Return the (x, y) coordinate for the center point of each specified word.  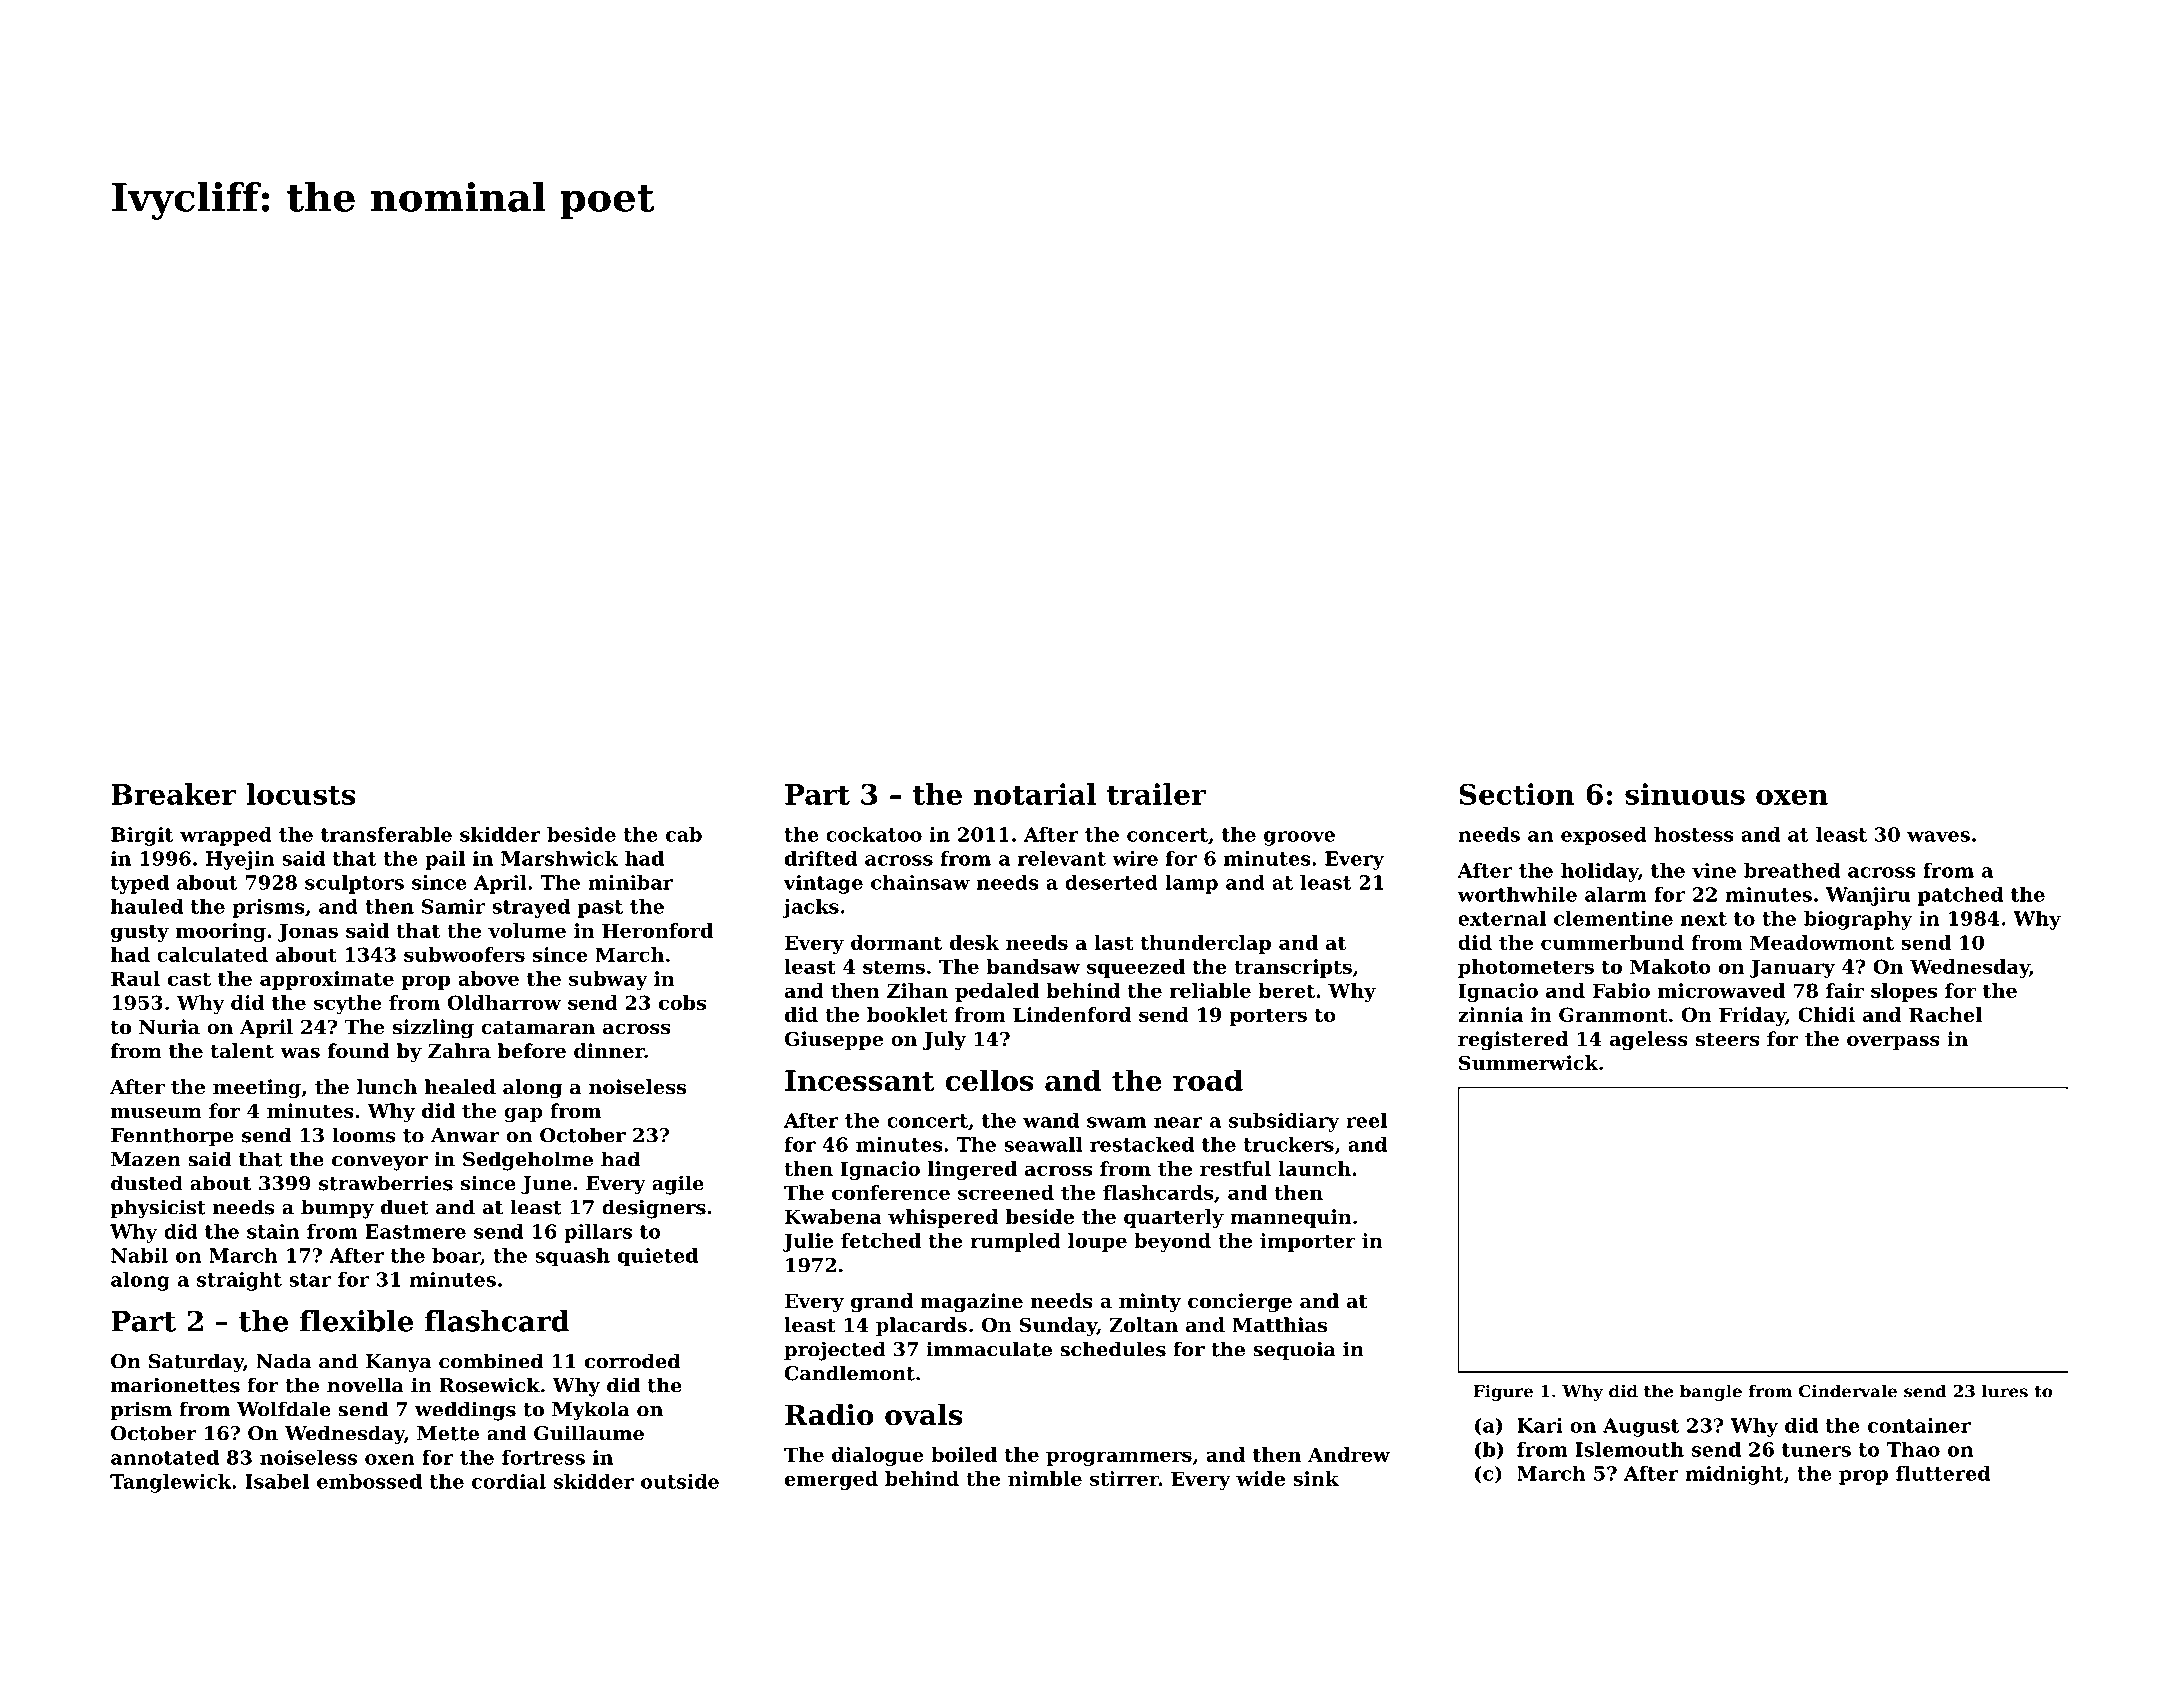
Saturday (196, 1363)
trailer (1156, 794)
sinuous (1685, 794)
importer (1308, 1242)
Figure (1503, 1393)
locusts (301, 794)
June (546, 1185)
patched (1960, 896)
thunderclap (1205, 944)
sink (1316, 1478)
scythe (348, 1004)
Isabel (277, 1481)
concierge (1240, 1303)
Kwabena (833, 1216)
